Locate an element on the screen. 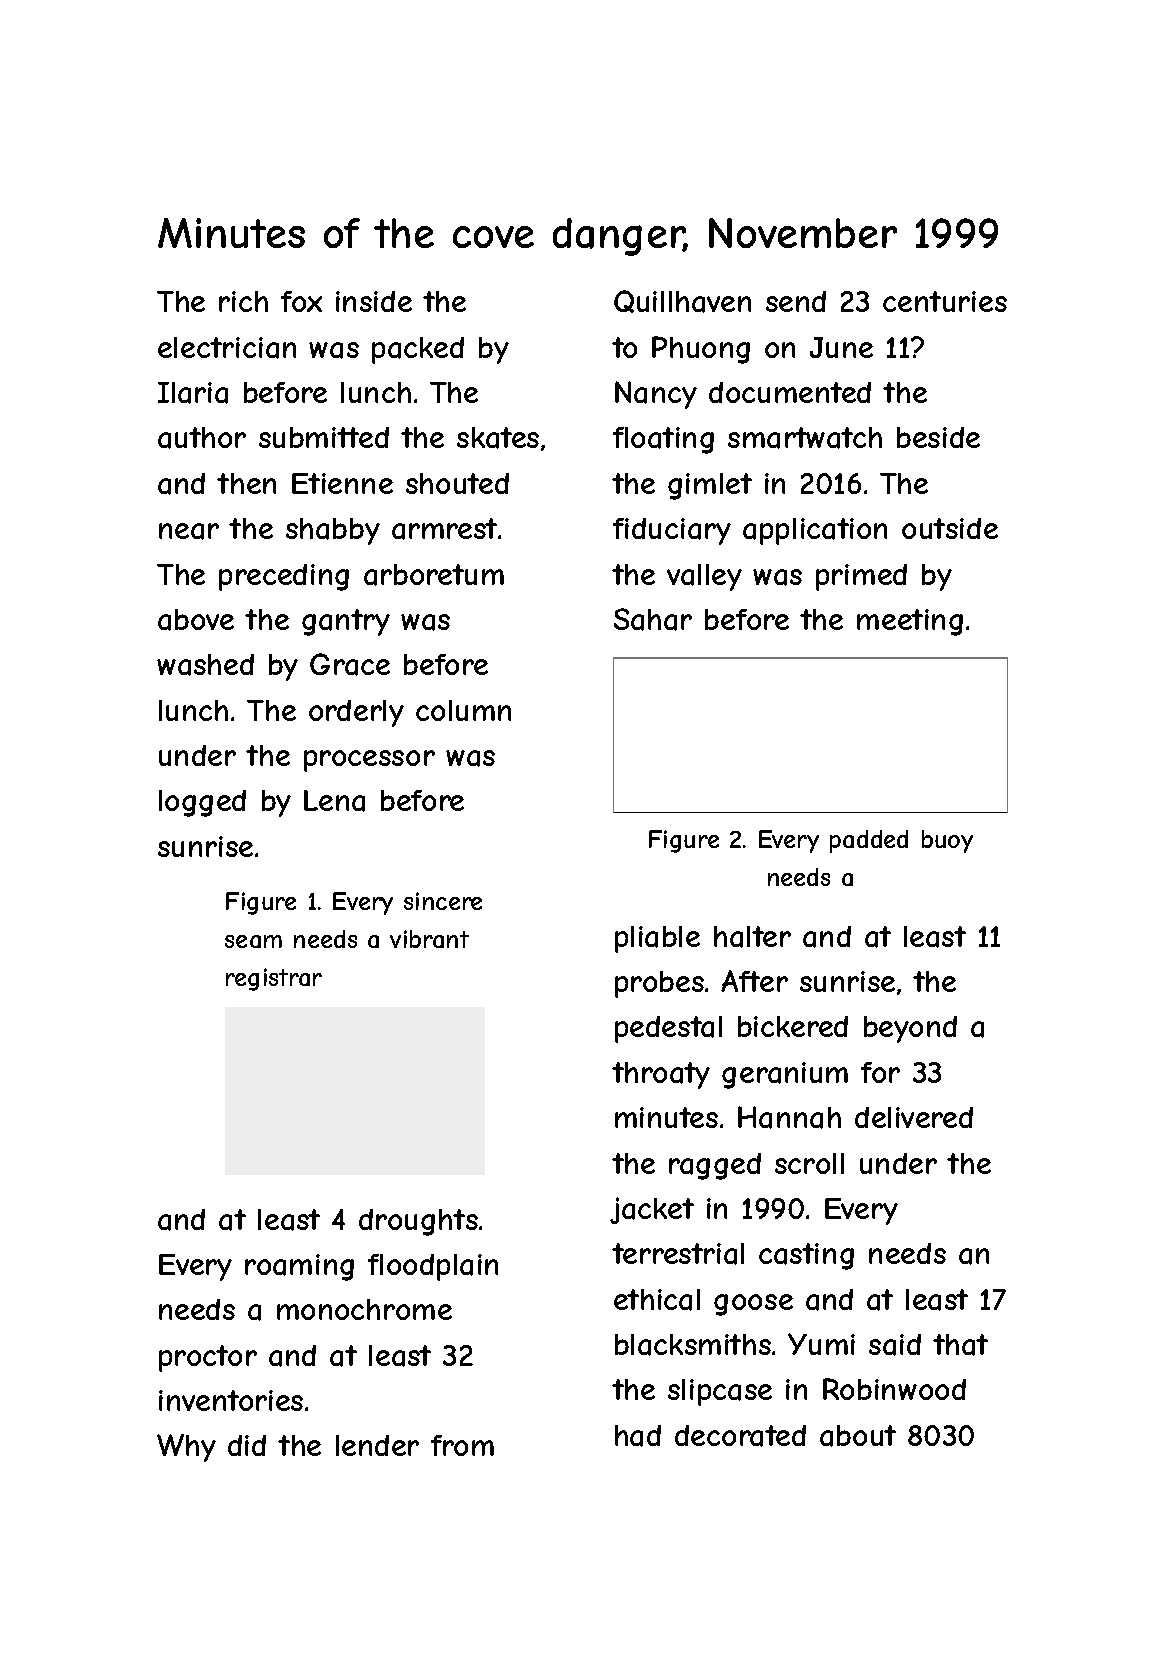 The height and width of the screenshot is (1654, 1165). Quillhaven is located at coordinates (682, 301).
